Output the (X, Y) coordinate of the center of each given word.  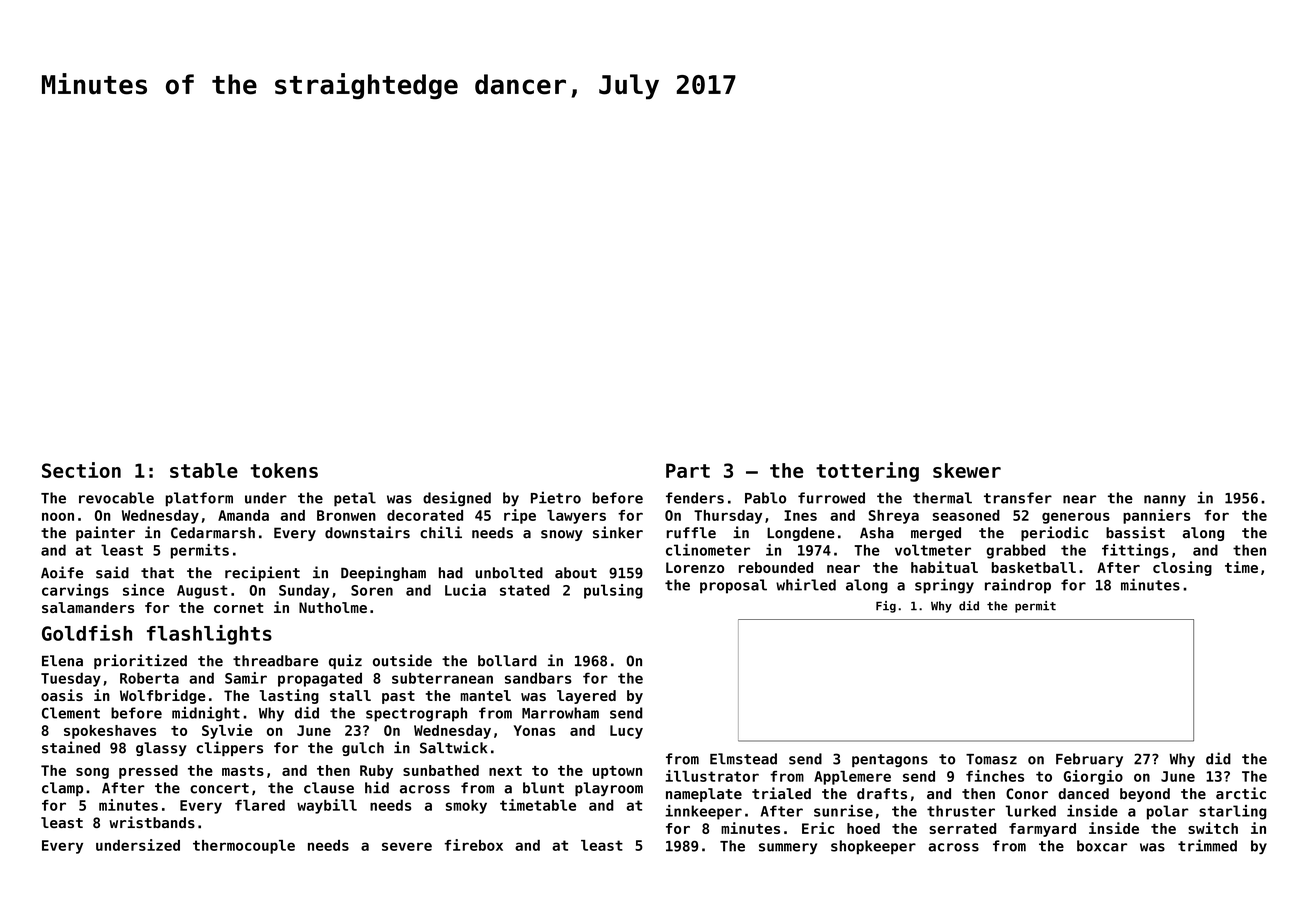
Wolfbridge (163, 696)
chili (441, 532)
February (1089, 760)
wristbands (152, 822)
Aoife (62, 572)
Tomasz (991, 759)
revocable (116, 498)
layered (586, 697)
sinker (618, 532)
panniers (1157, 516)
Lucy (626, 732)
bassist (1135, 532)
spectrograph (416, 714)
